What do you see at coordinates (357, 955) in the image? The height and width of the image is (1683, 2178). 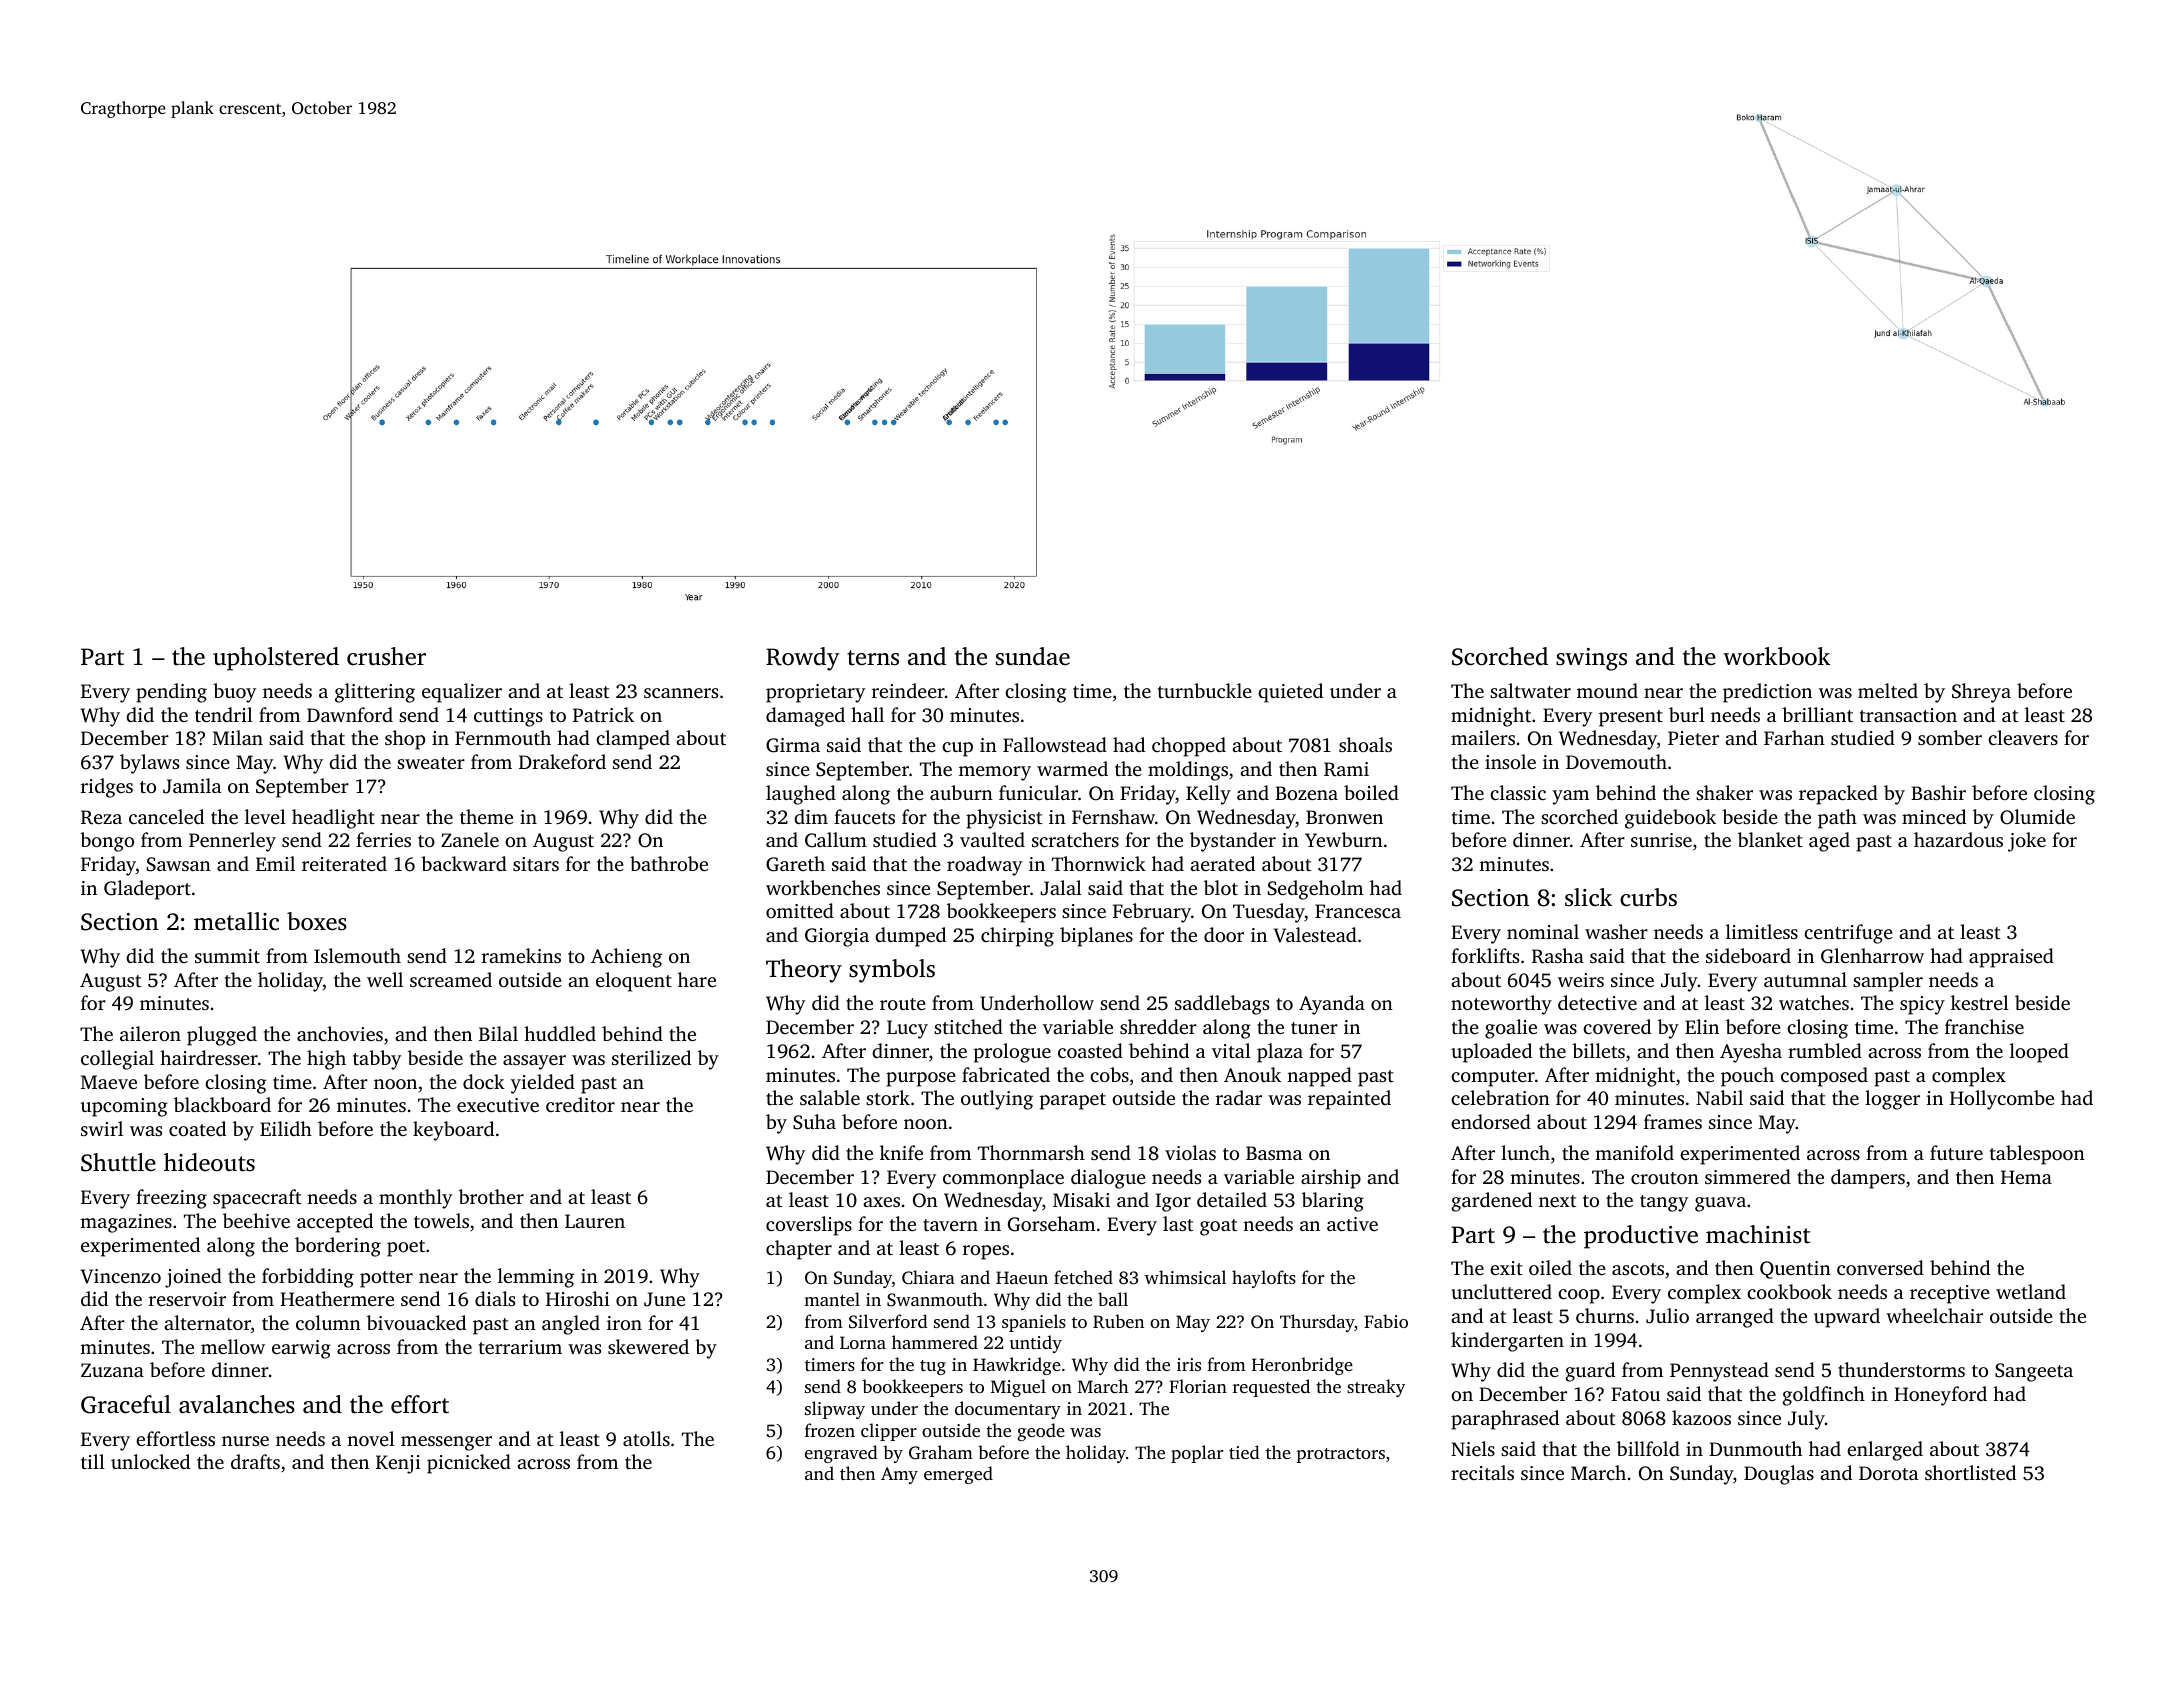 I see `Islemouth` at bounding box center [357, 955].
